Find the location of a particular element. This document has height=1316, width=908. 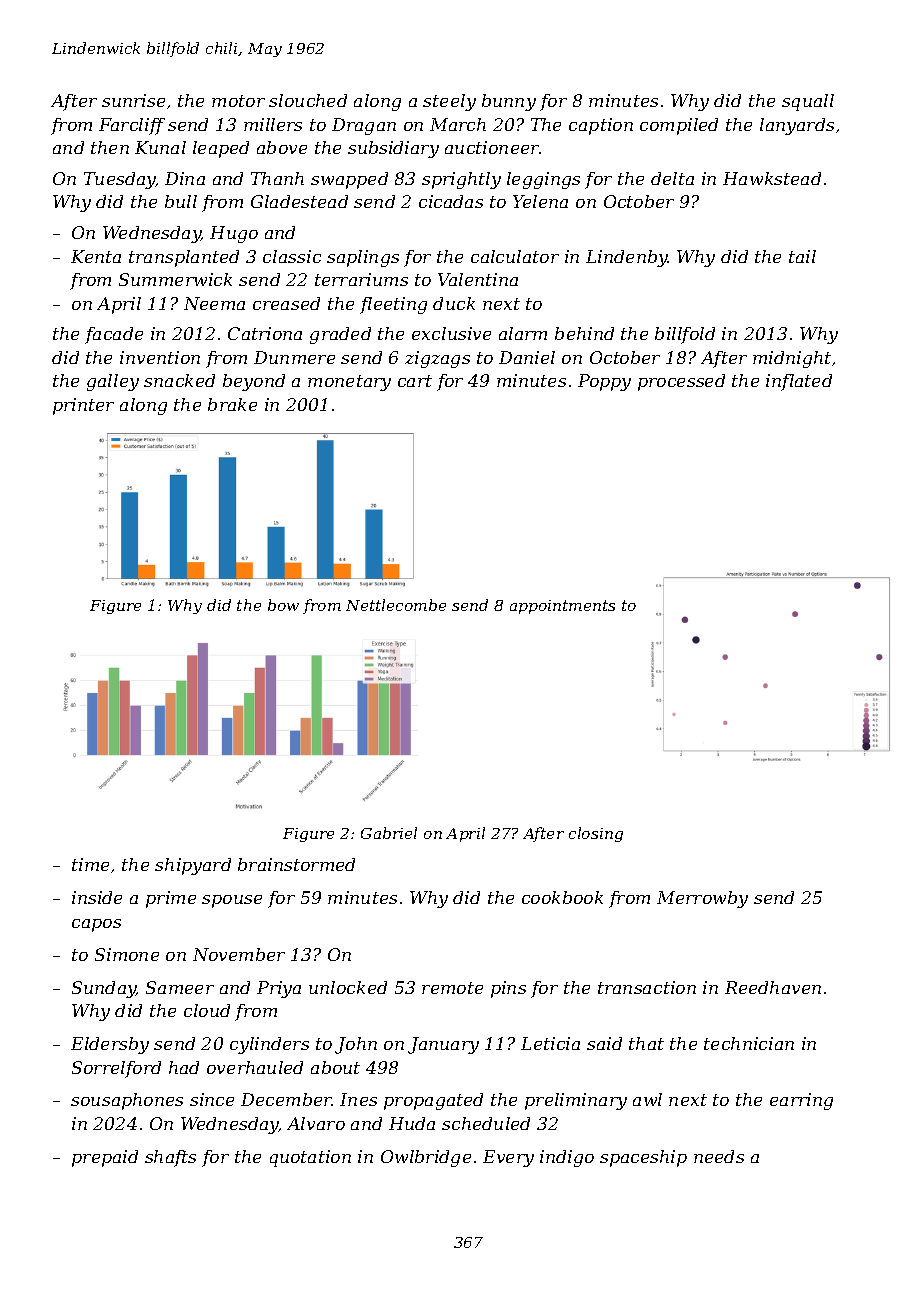

caption is located at coordinates (601, 126).
